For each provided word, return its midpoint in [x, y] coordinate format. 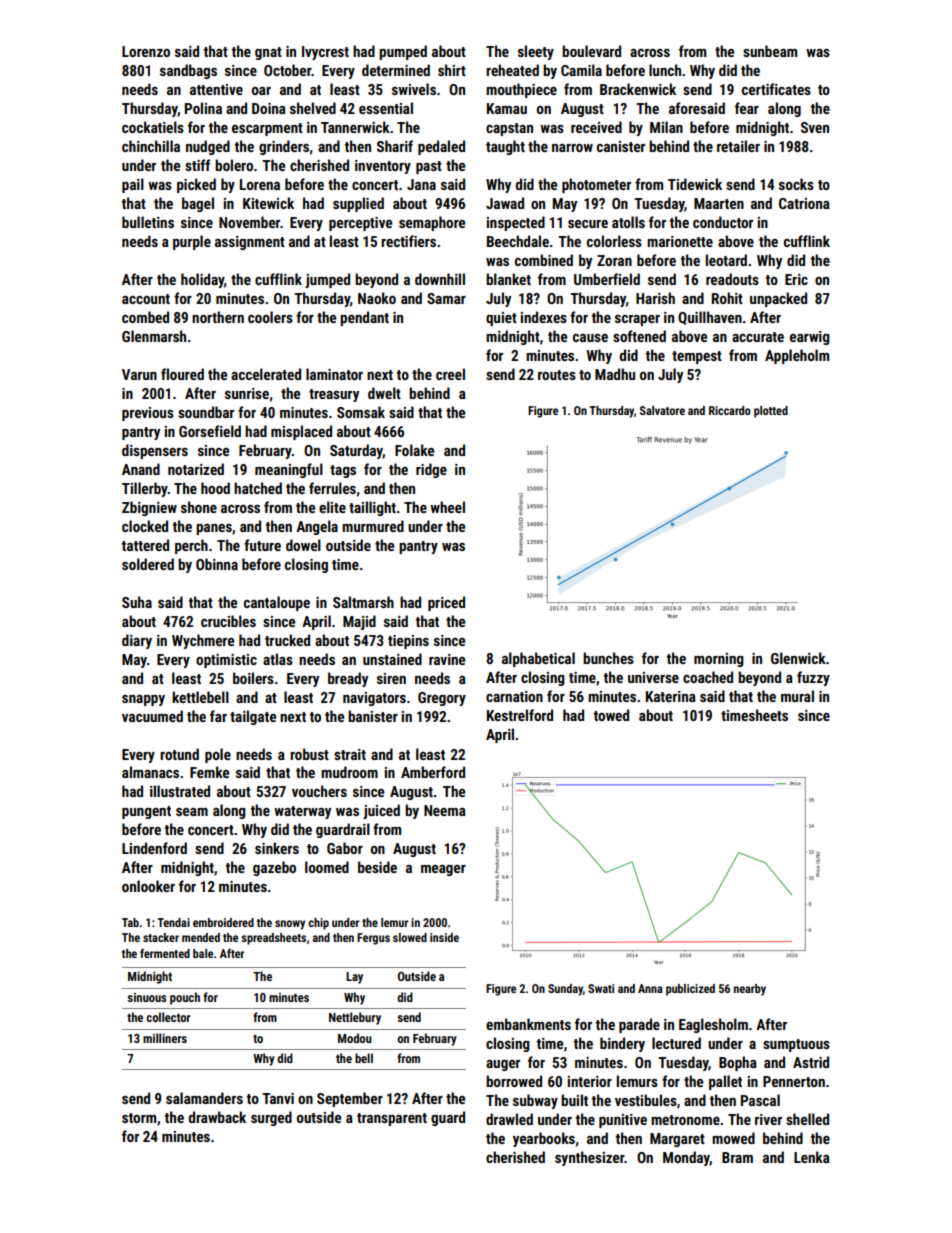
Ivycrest [325, 53]
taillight [372, 508]
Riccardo [730, 410]
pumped [403, 52]
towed [611, 715]
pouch [185, 998]
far [218, 716]
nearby [750, 990]
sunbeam [770, 51]
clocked [145, 526]
